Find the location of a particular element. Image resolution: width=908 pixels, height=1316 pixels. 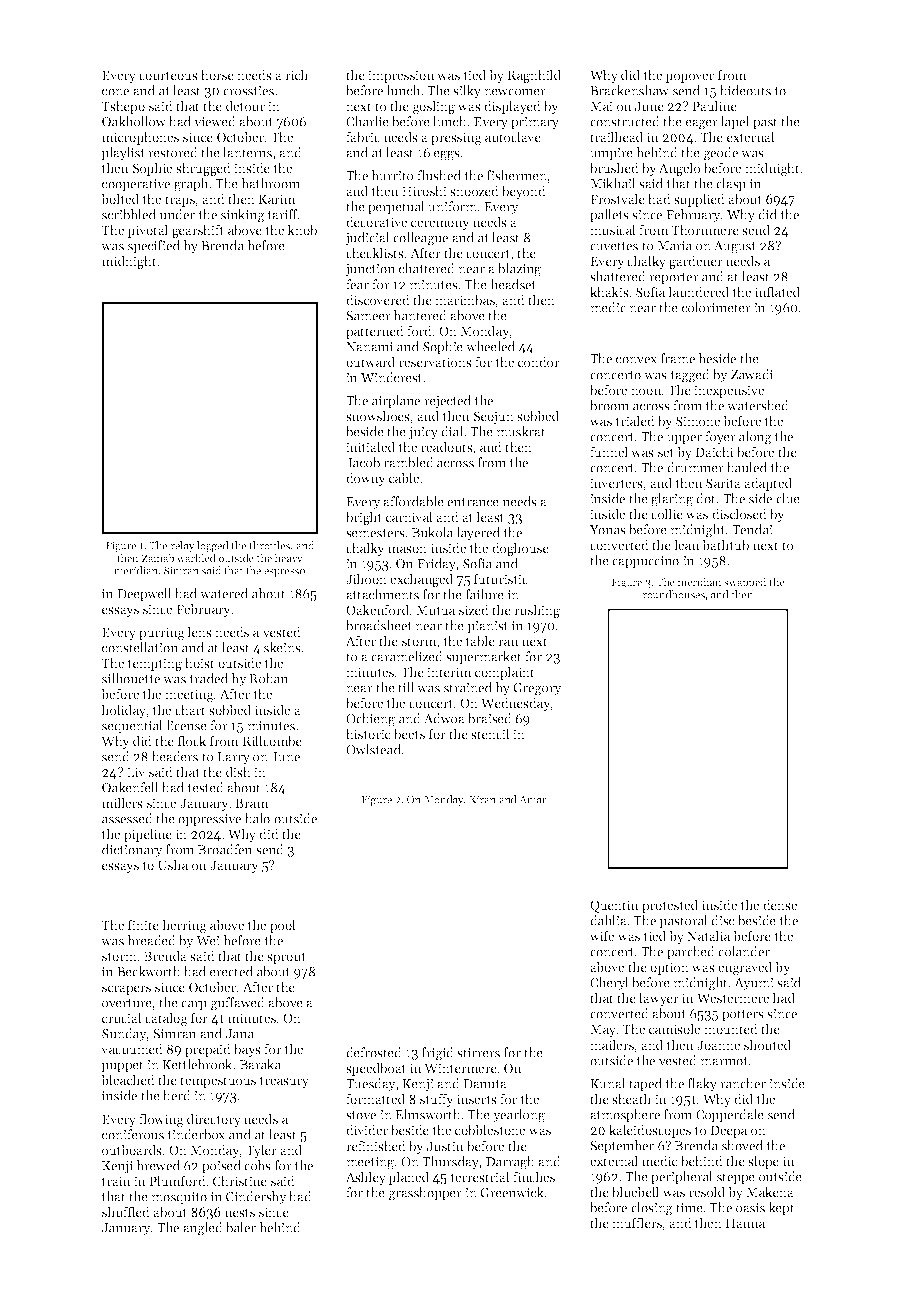

Jacob is located at coordinates (363, 462).
